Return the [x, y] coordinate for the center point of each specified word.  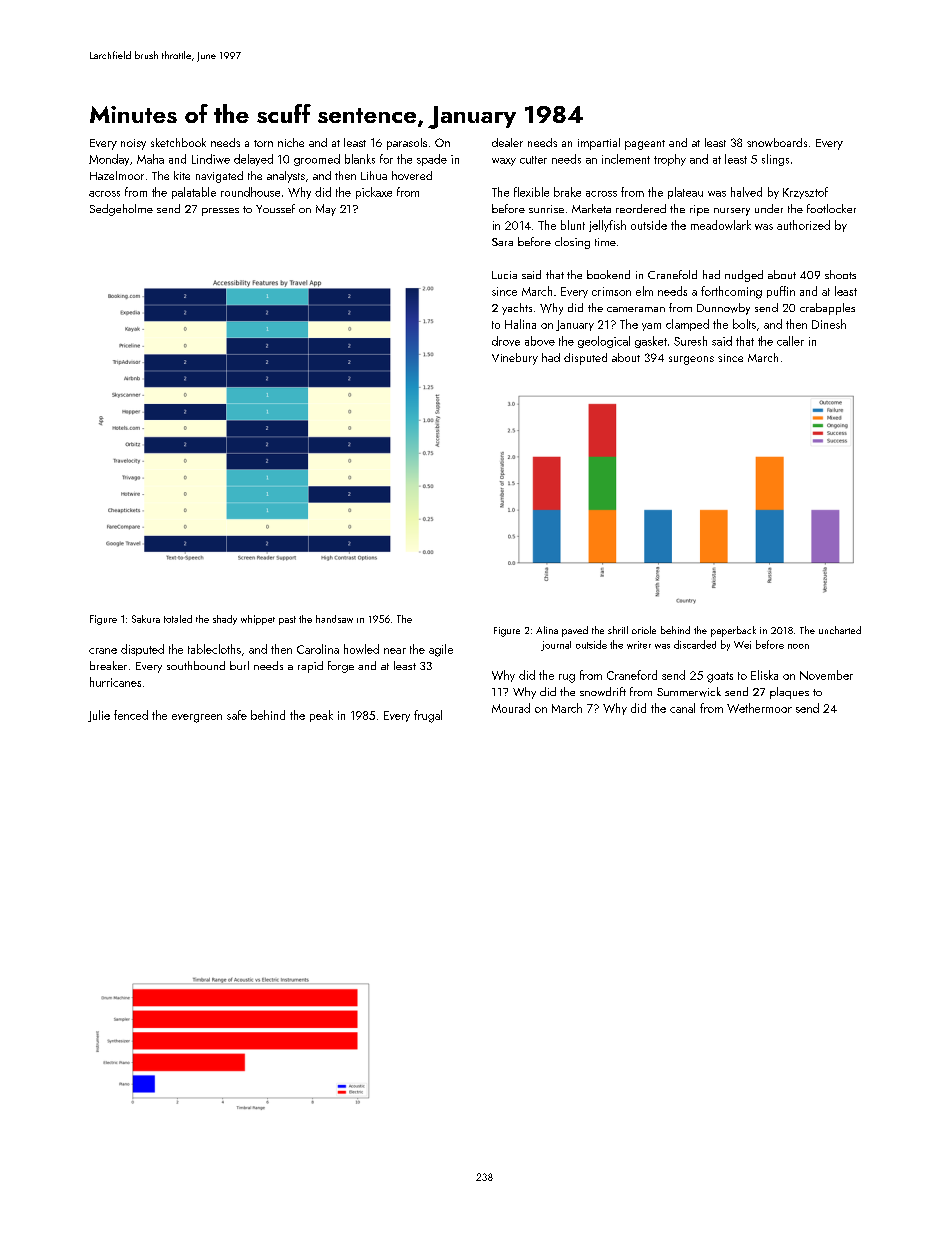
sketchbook [178, 142]
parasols [407, 144]
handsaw [334, 619]
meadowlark [721, 225]
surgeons [691, 360]
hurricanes [115, 682]
